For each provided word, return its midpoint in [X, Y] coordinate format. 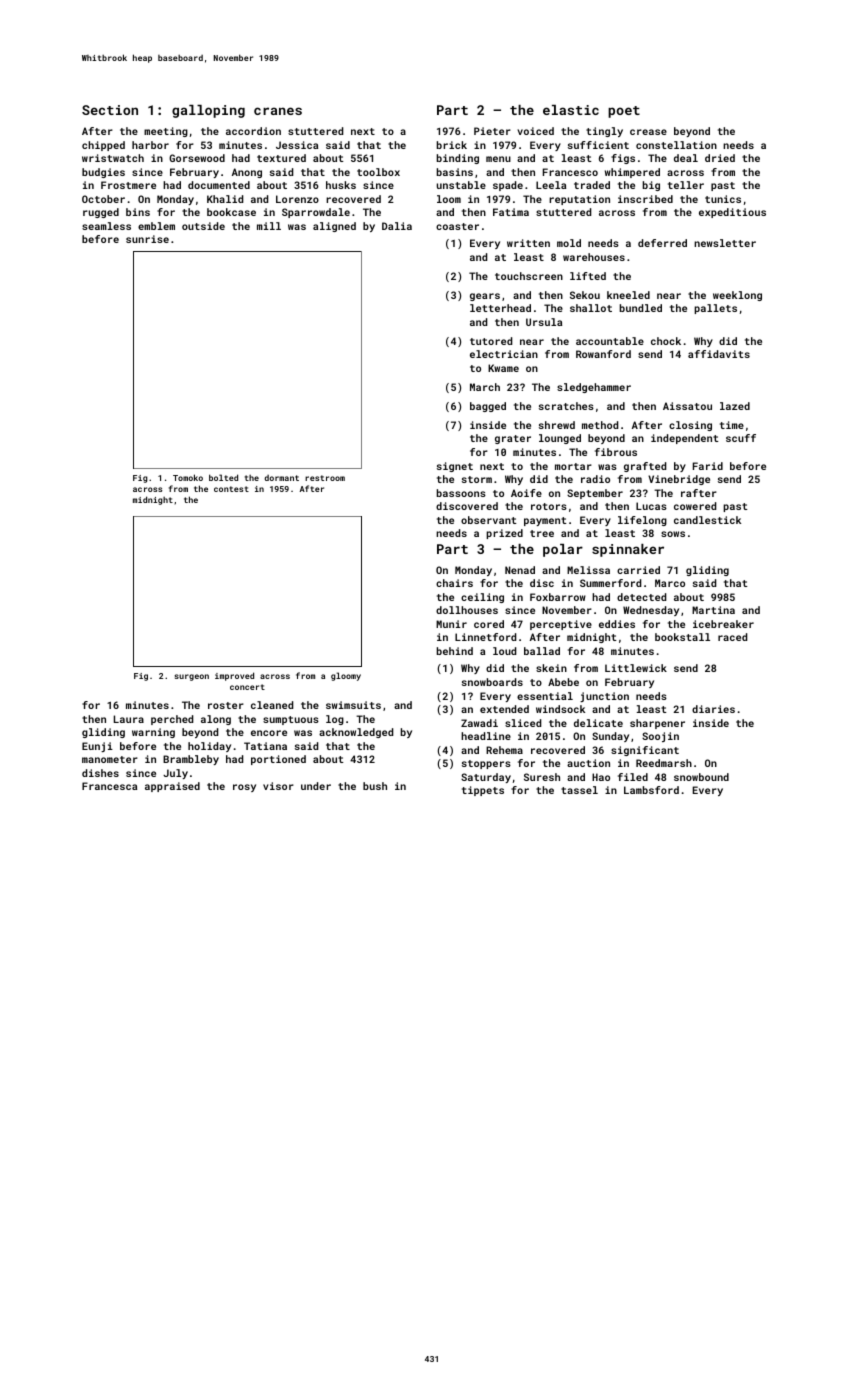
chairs [454, 583]
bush [375, 786]
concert [247, 687]
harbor [150, 145]
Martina [713, 610]
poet [624, 112]
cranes [278, 111]
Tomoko [188, 477]
